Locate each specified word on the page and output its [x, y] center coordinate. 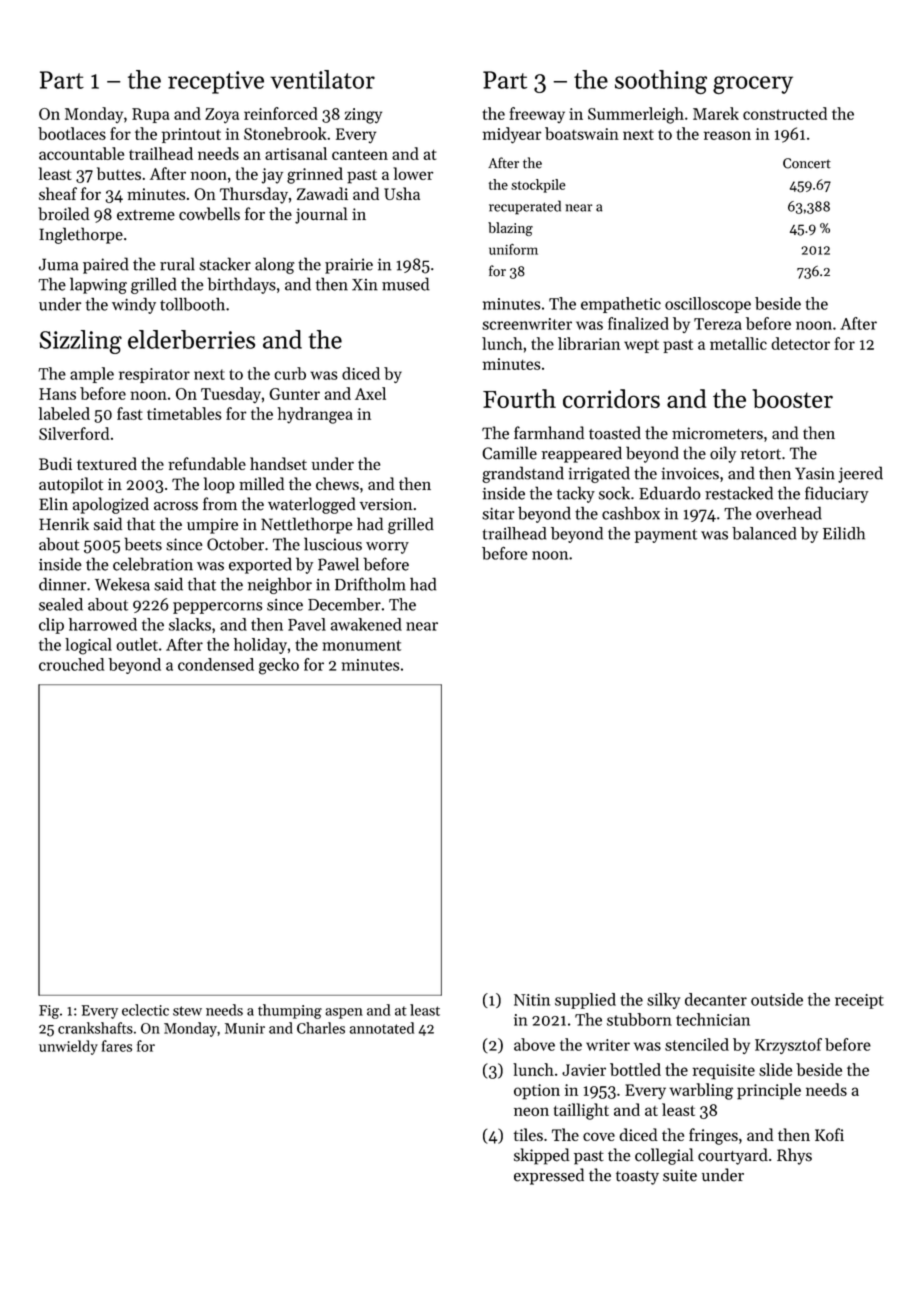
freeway [537, 115]
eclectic [145, 1010]
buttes [119, 173]
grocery [753, 85]
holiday [260, 646]
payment [666, 536]
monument [361, 645]
